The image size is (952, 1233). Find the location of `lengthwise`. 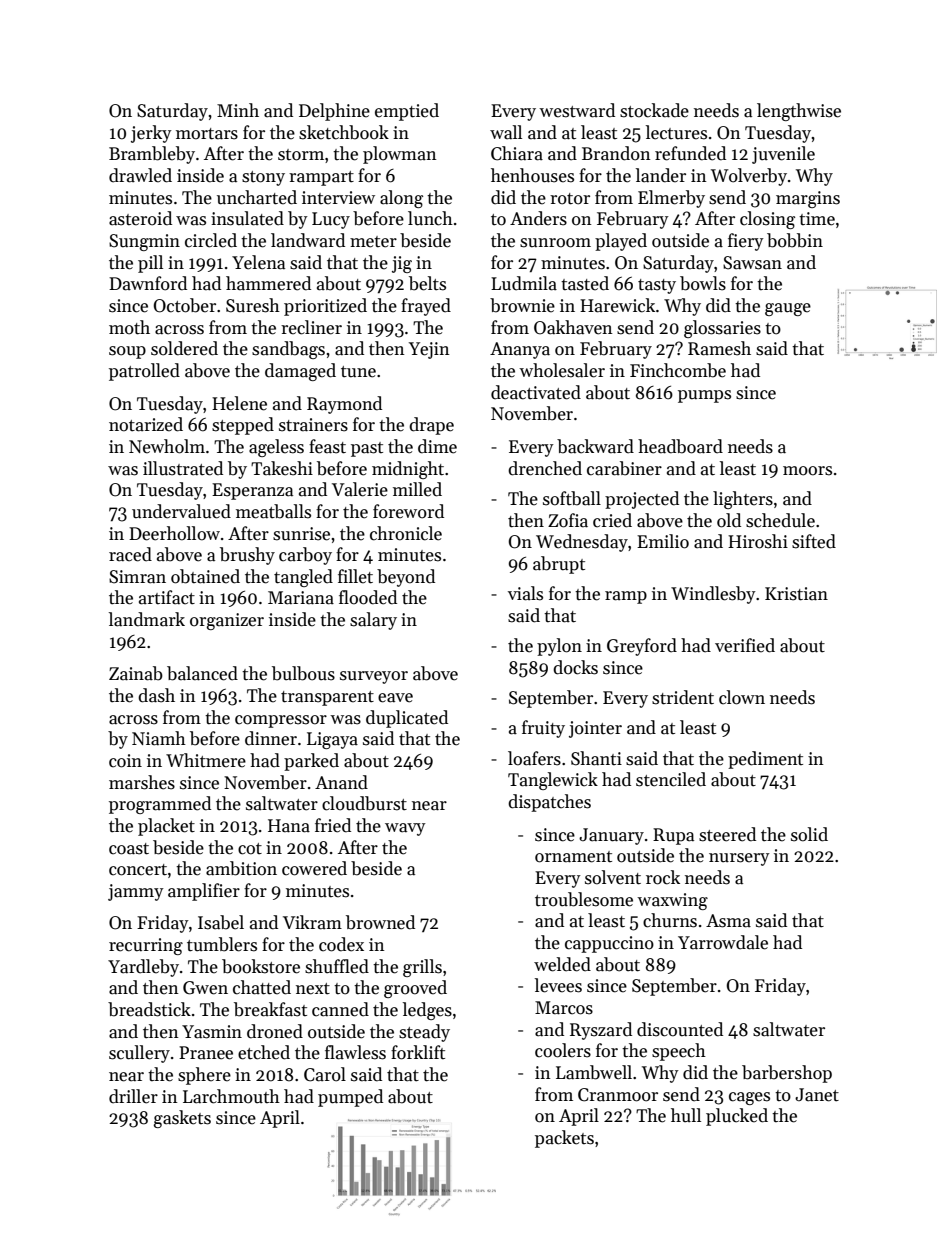

lengthwise is located at coordinates (799, 112).
